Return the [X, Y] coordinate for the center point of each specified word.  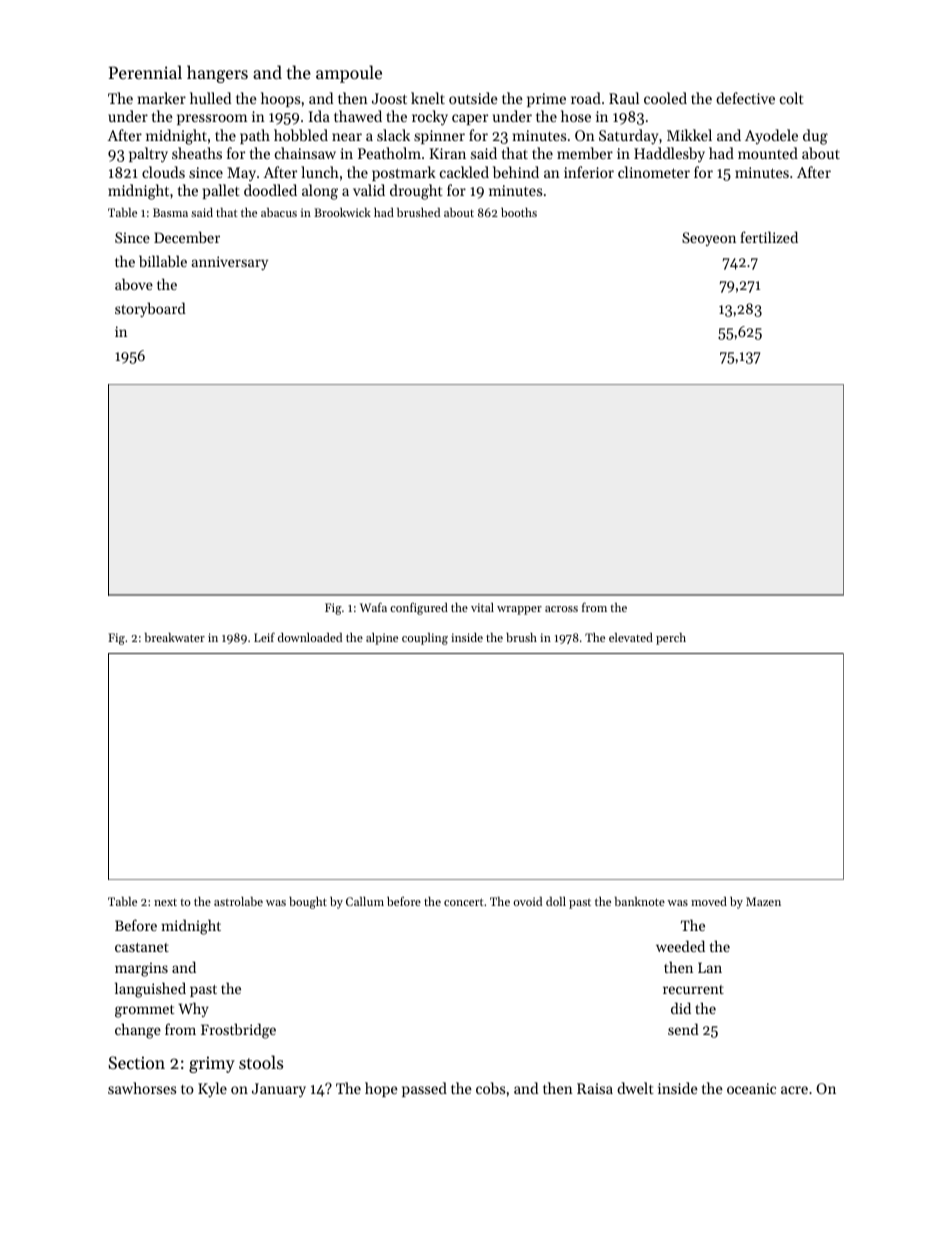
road [586, 98]
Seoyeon [709, 239]
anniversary [229, 263]
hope [381, 1089]
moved [709, 901]
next [165, 902]
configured [419, 608]
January [279, 1090]
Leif [264, 637]
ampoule [349, 74]
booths [519, 212]
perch [671, 639]
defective [745, 98]
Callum [365, 901]
